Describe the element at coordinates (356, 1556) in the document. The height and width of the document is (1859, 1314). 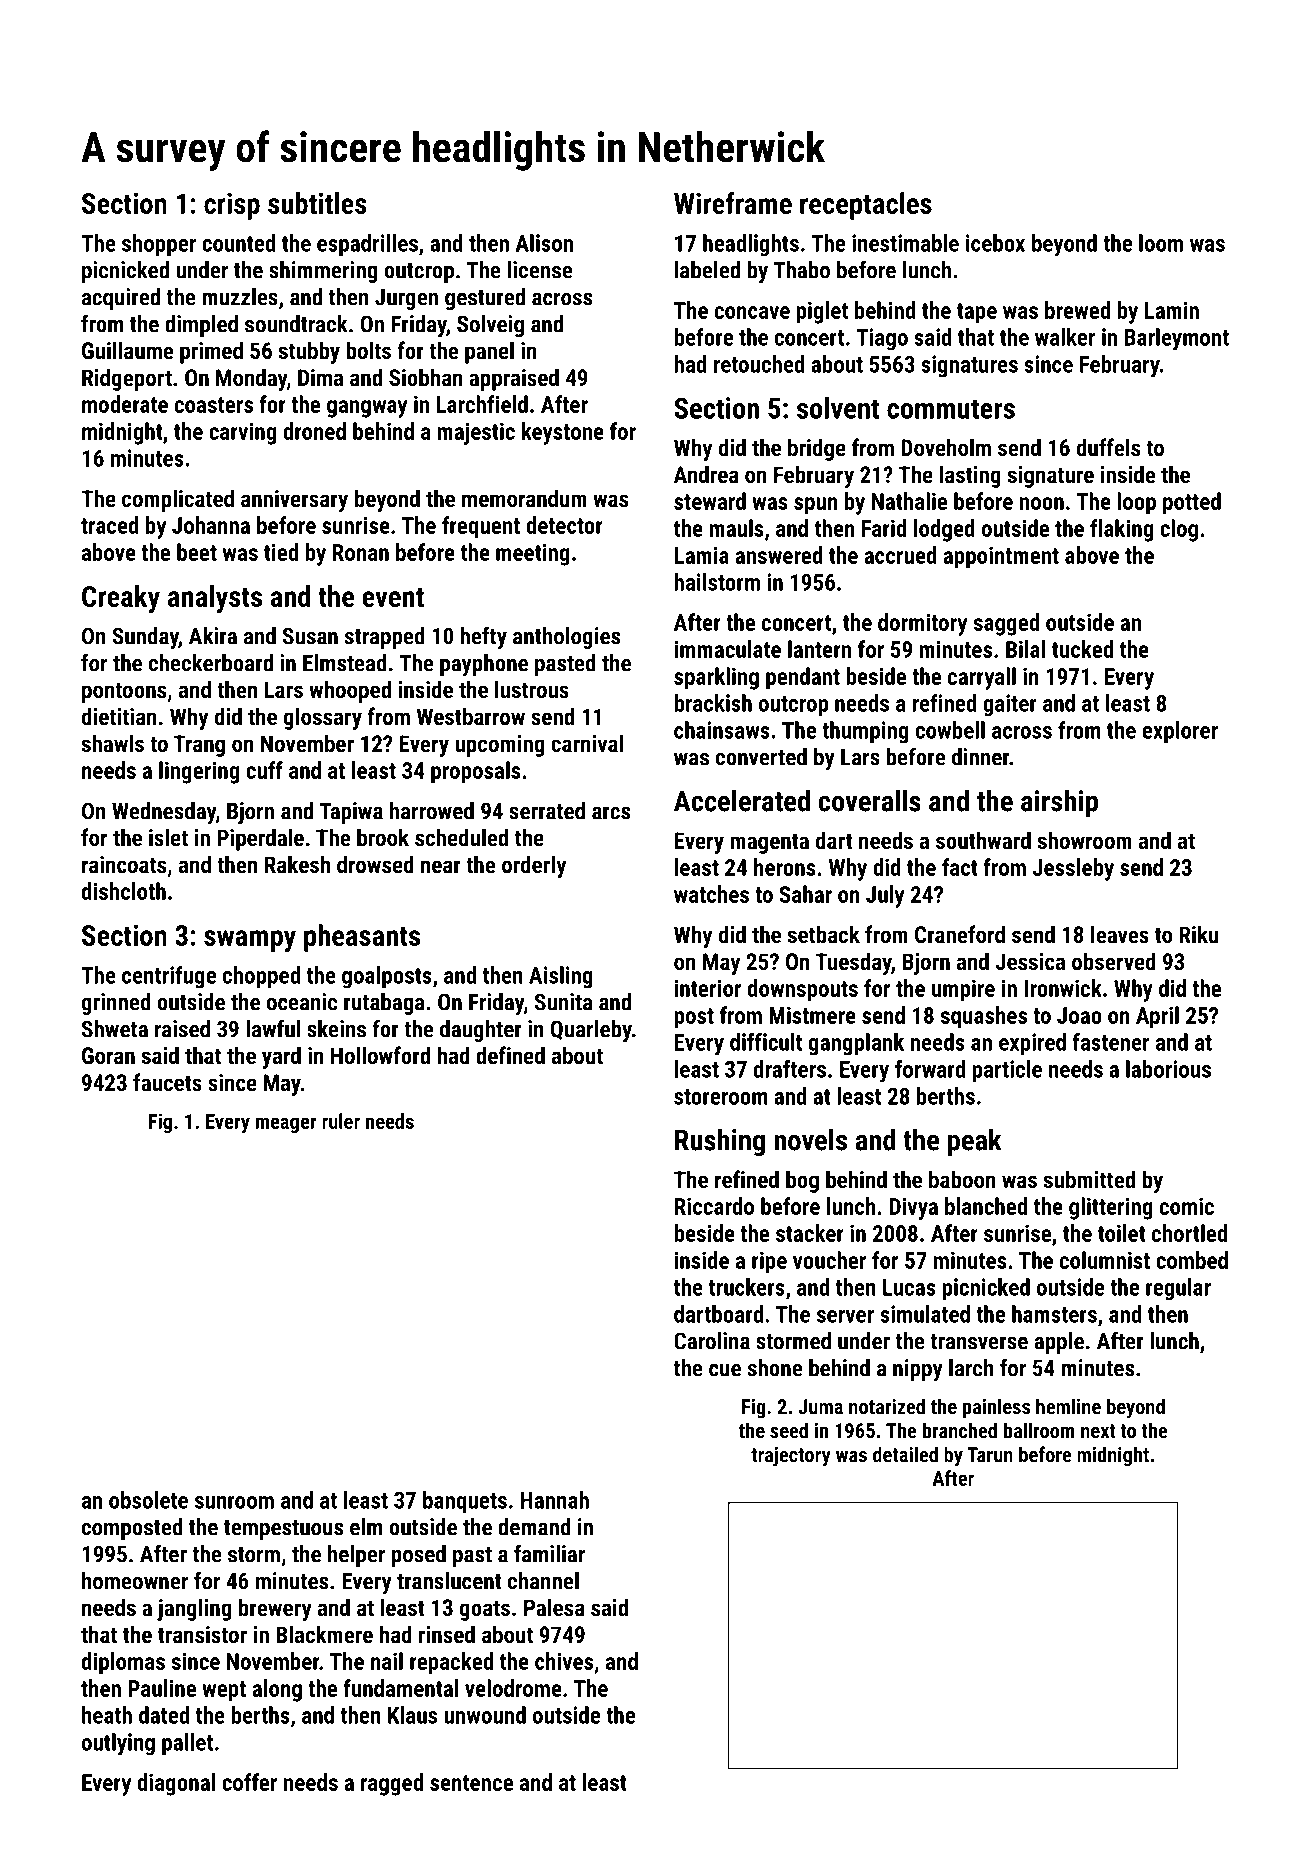
I see `helper` at that location.
